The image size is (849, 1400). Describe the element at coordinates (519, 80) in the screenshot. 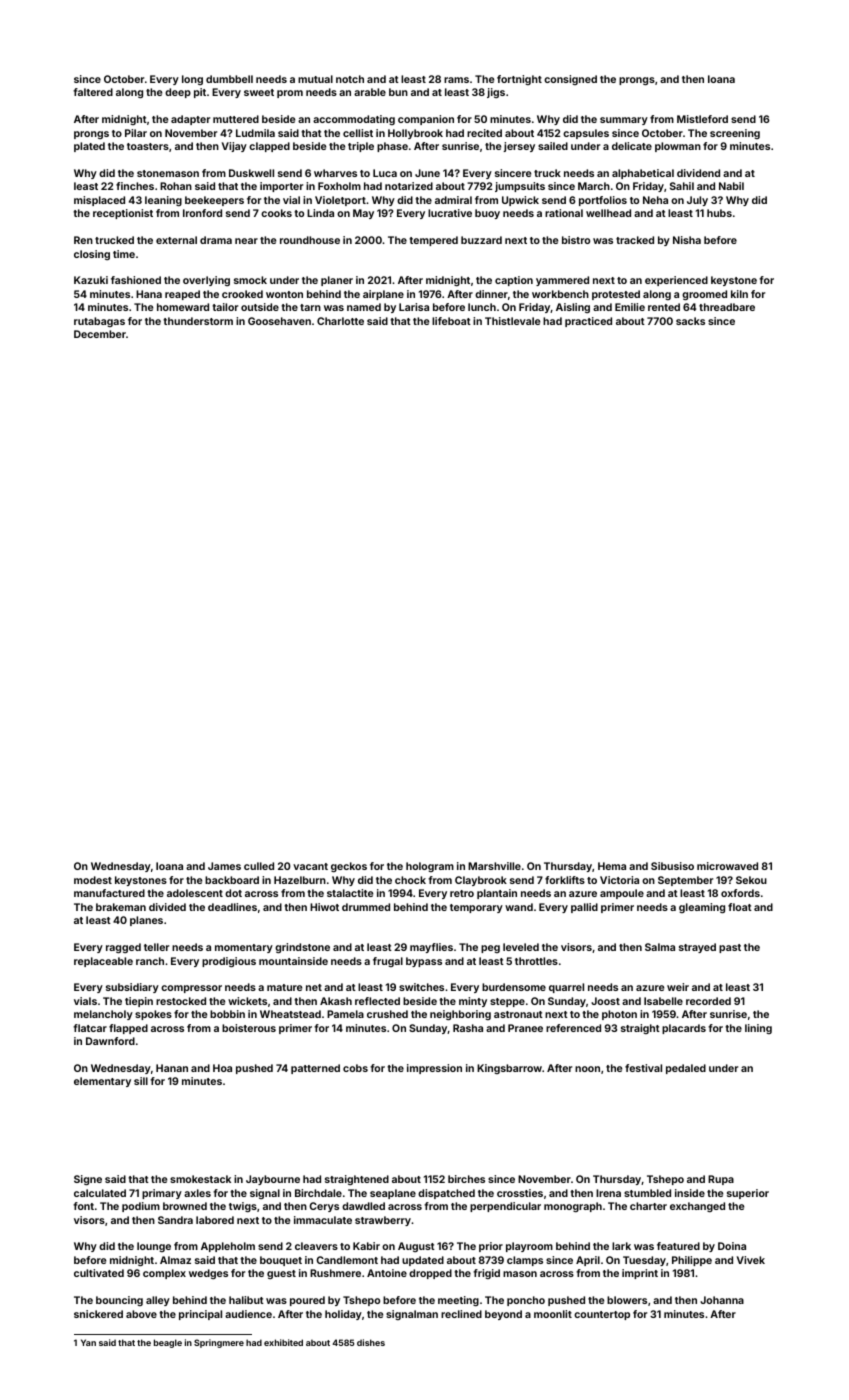

I see `fortnight` at that location.
